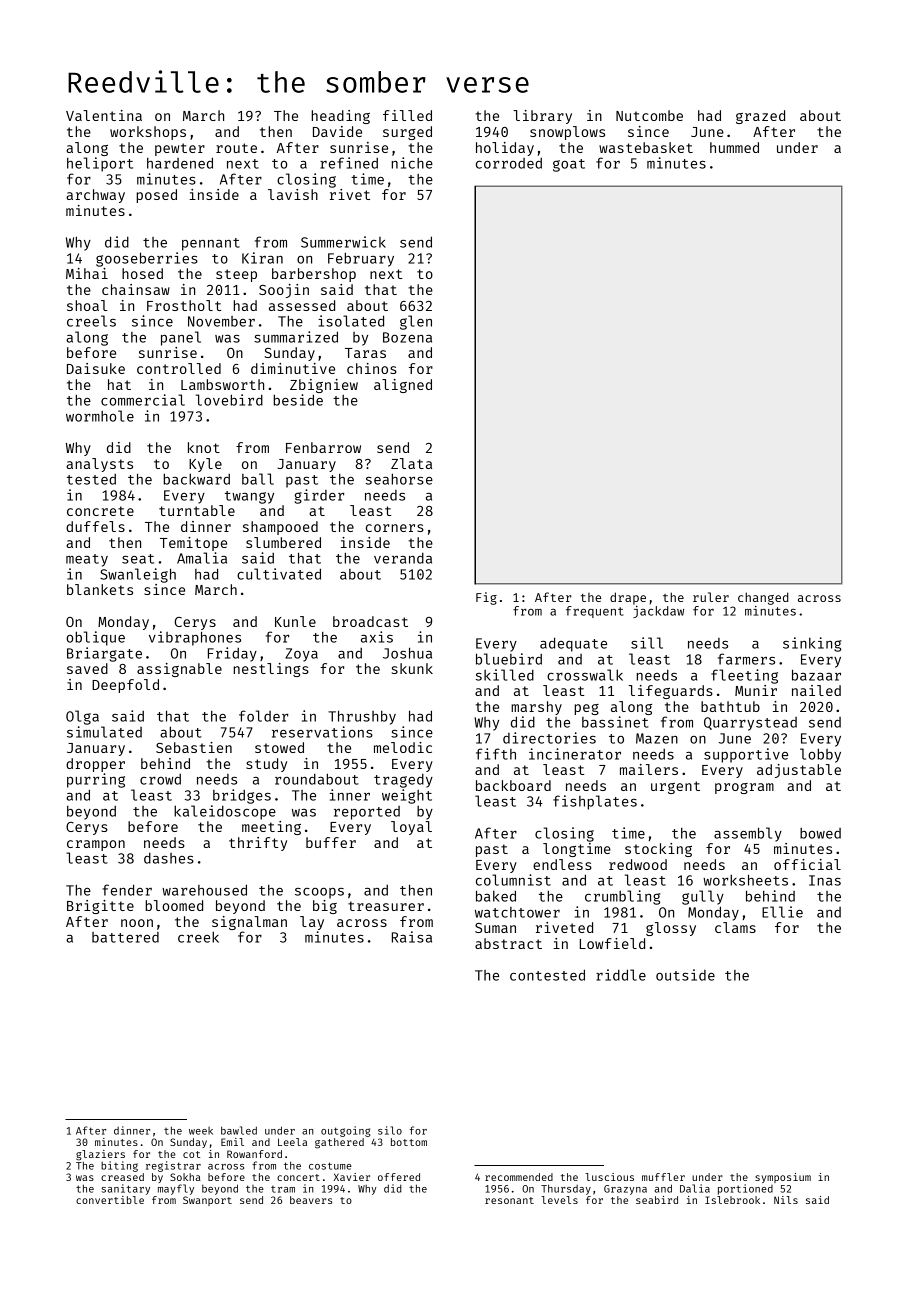 Image resolution: width=908 pixels, height=1316 pixels. What do you see at coordinates (505, 149) in the document?
I see `holiday` at bounding box center [505, 149].
